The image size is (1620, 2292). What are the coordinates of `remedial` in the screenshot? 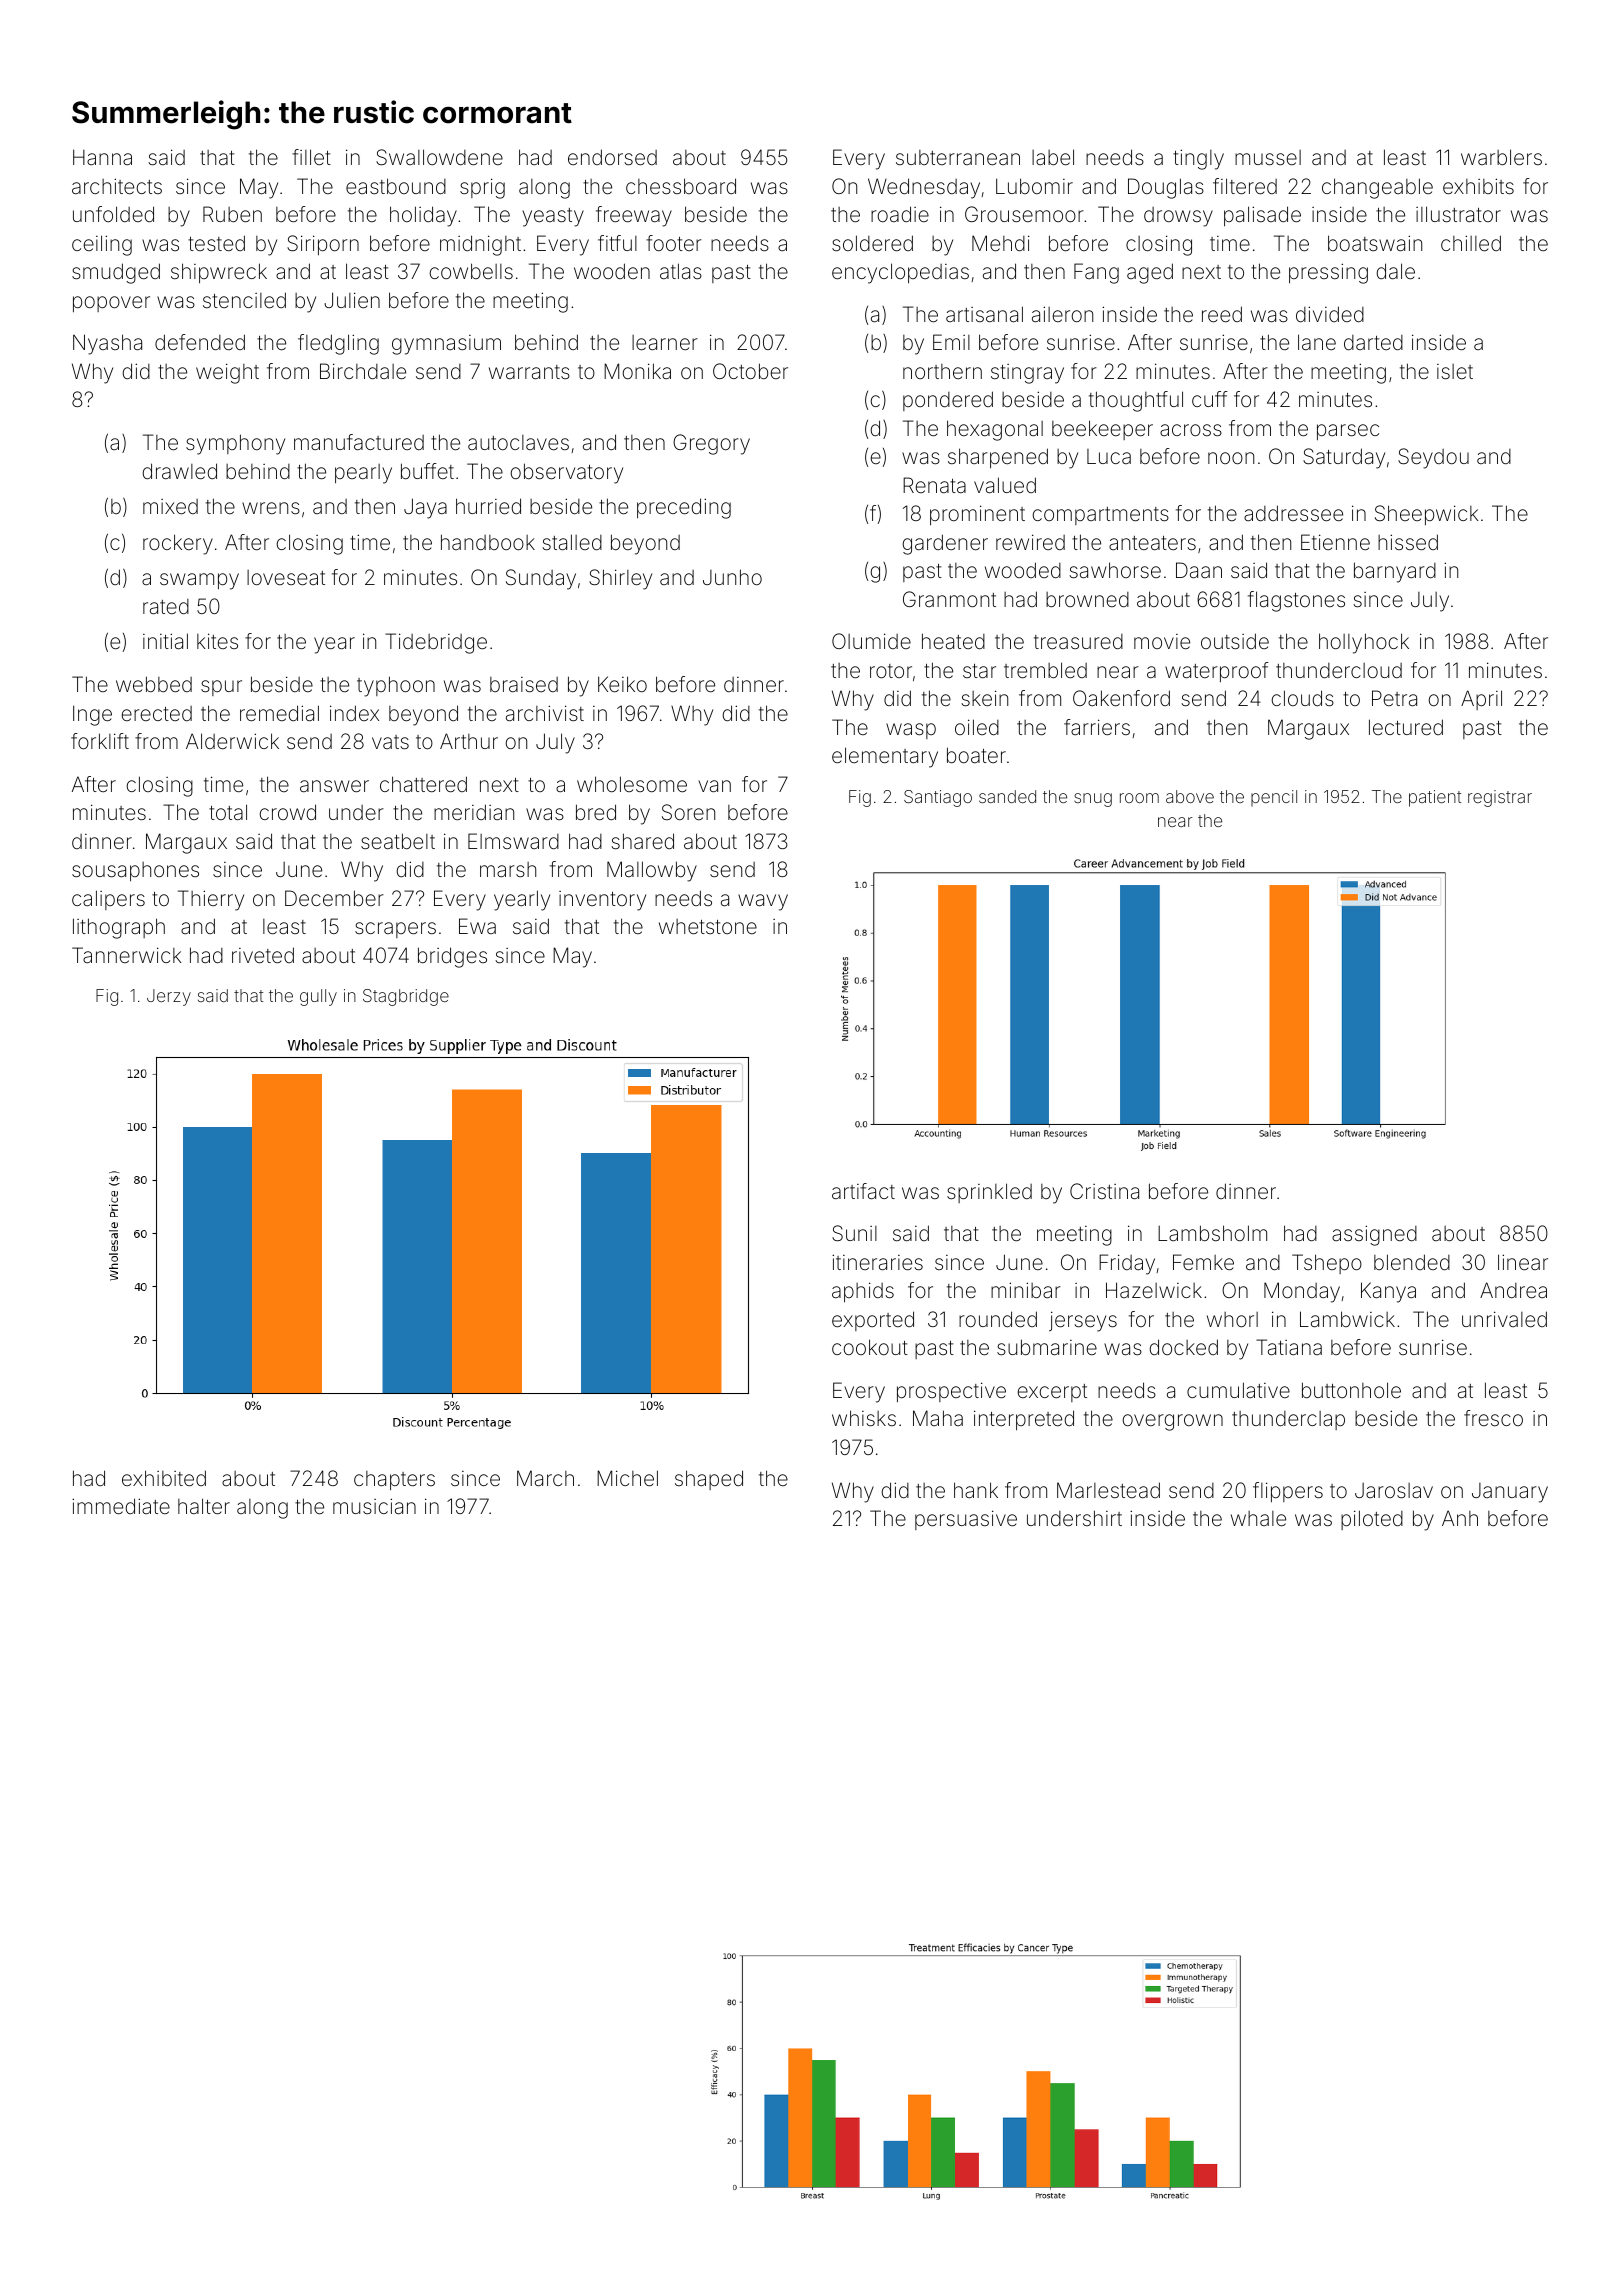 It's located at (279, 713).
